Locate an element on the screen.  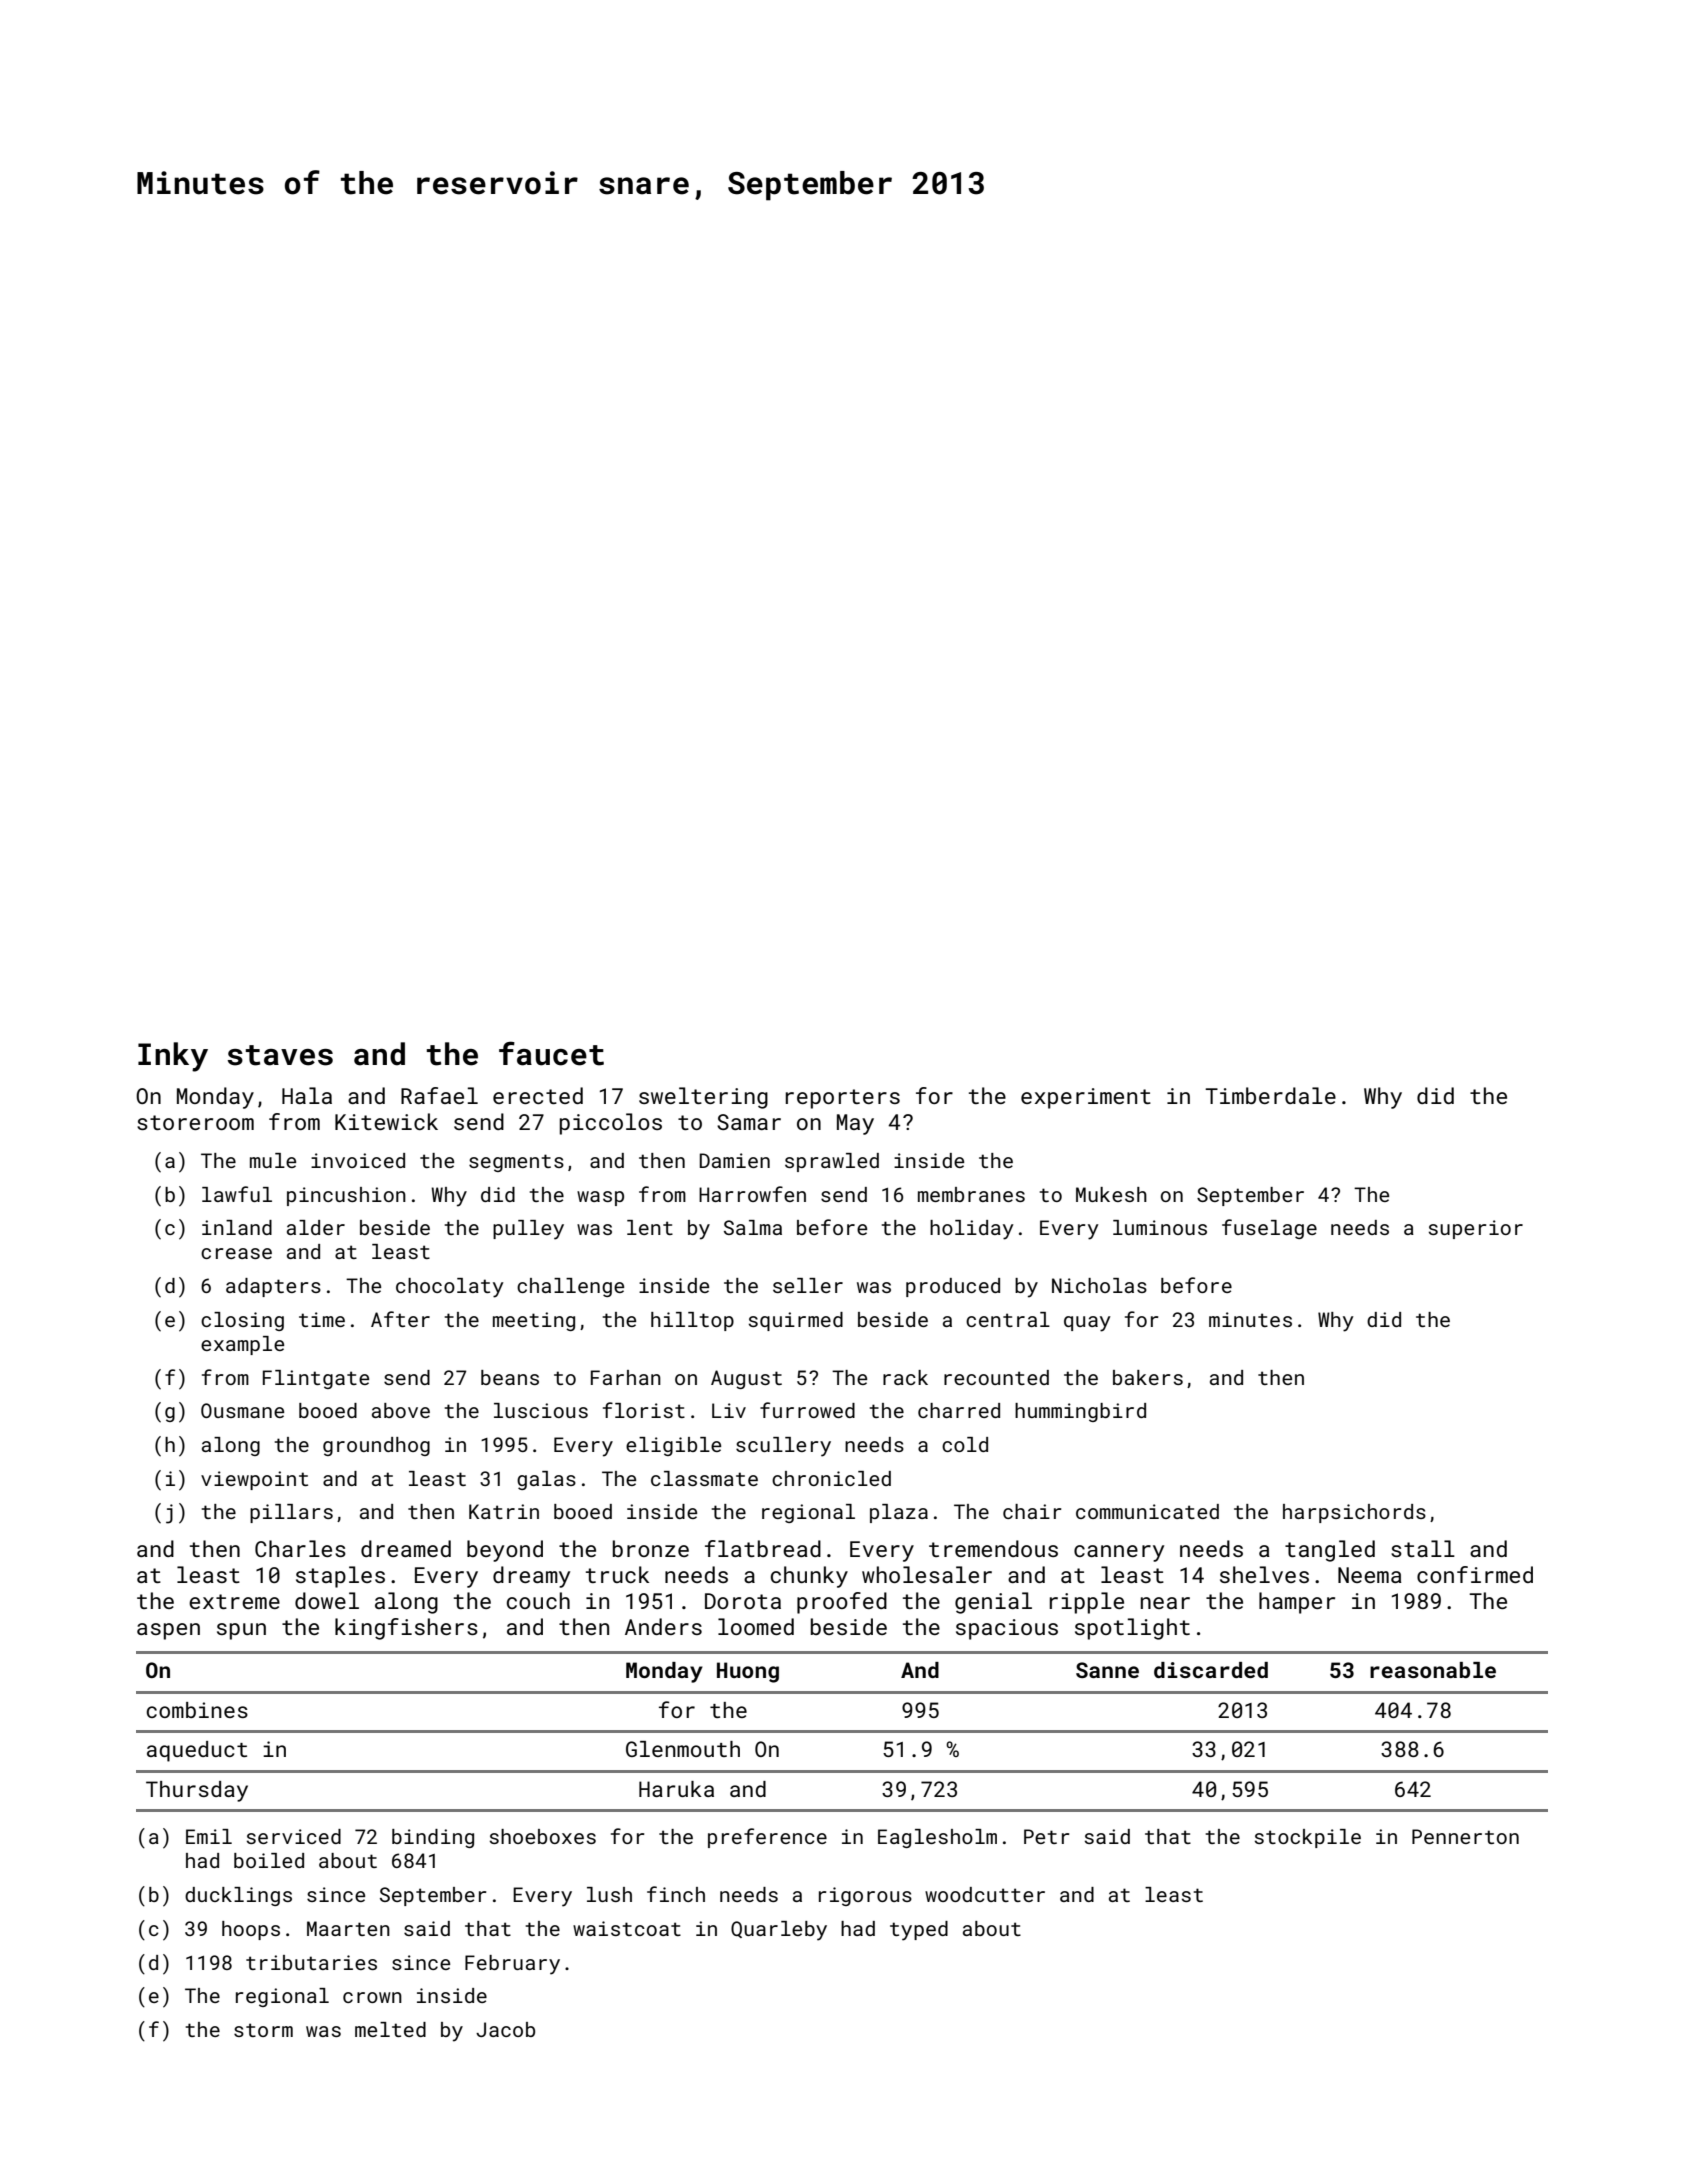
experiment is located at coordinates (1086, 1098).
